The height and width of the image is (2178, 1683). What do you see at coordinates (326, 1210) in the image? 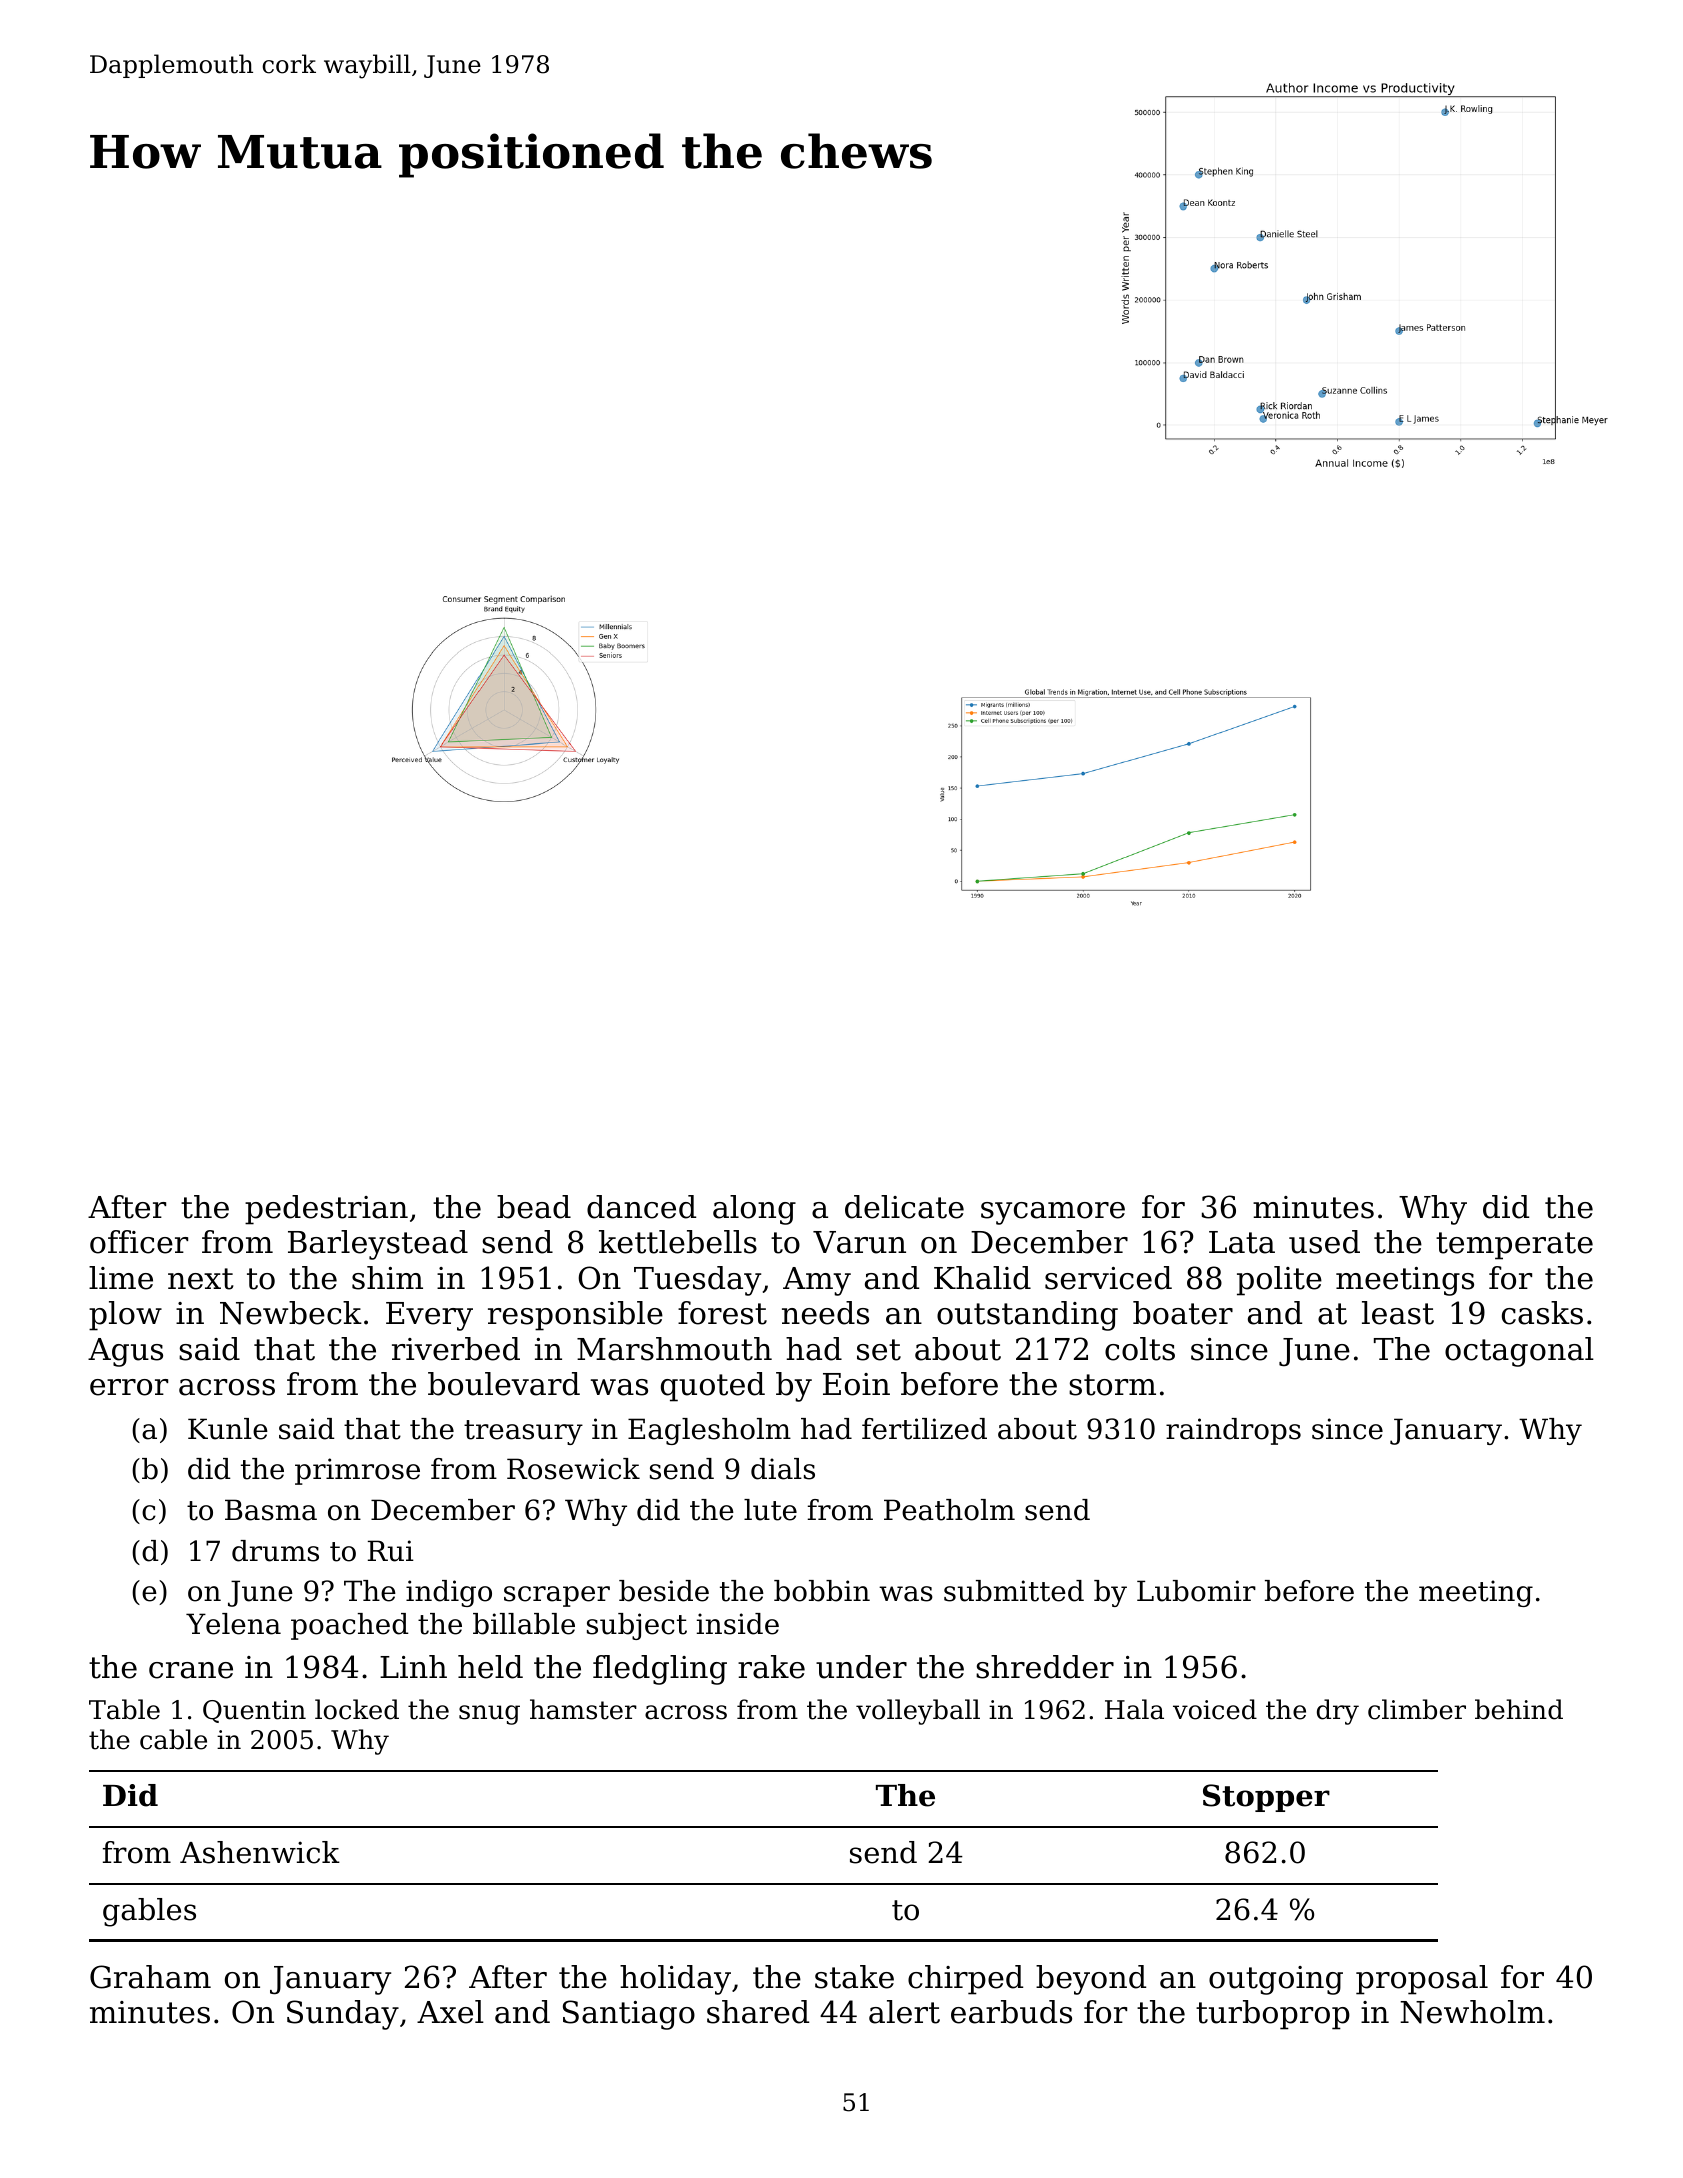
I see `pedestrian` at bounding box center [326, 1210].
